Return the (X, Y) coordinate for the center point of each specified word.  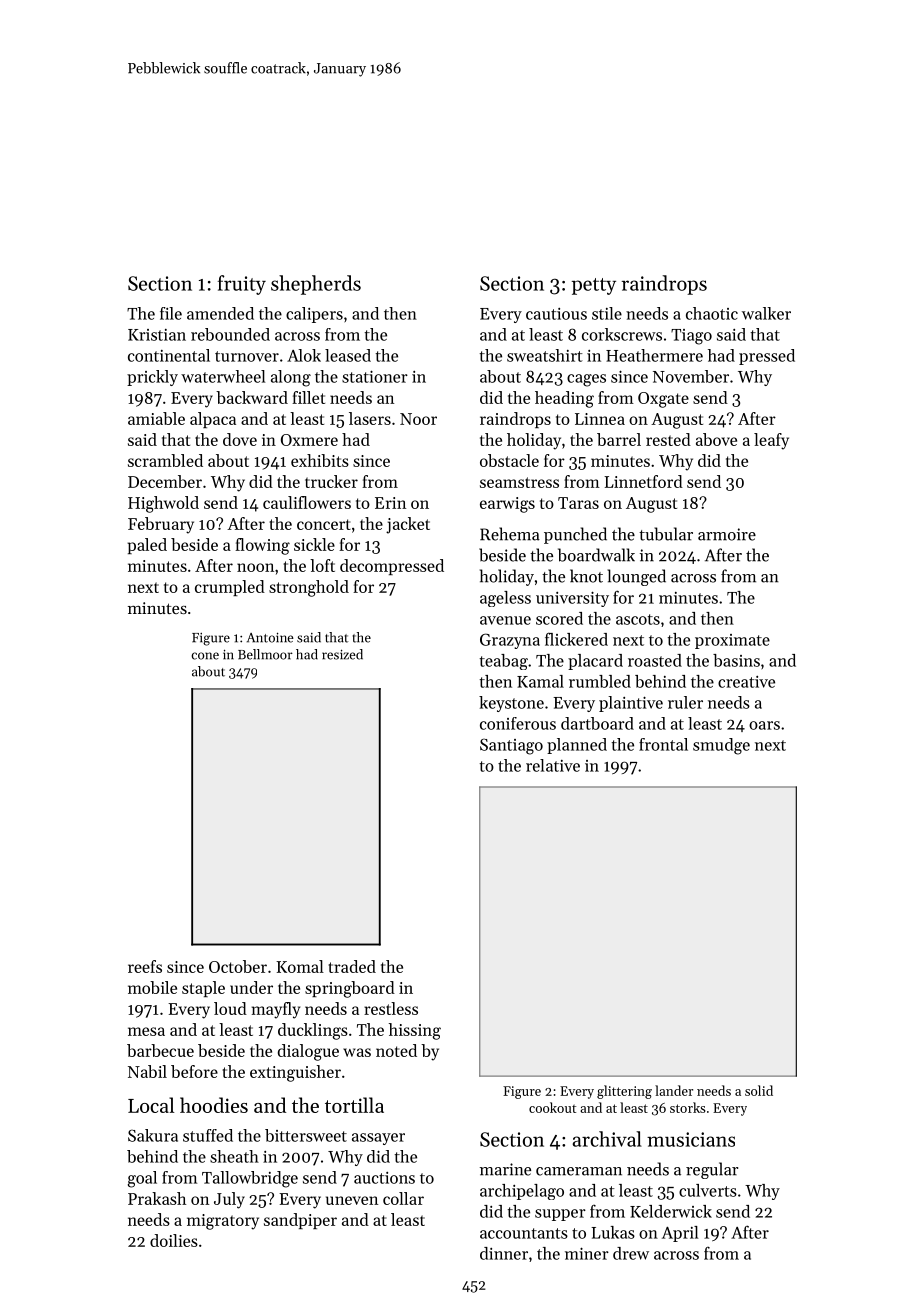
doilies (174, 1240)
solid (759, 1090)
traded (352, 966)
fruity (242, 285)
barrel (619, 439)
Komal (300, 966)
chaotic (712, 313)
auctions (384, 1178)
